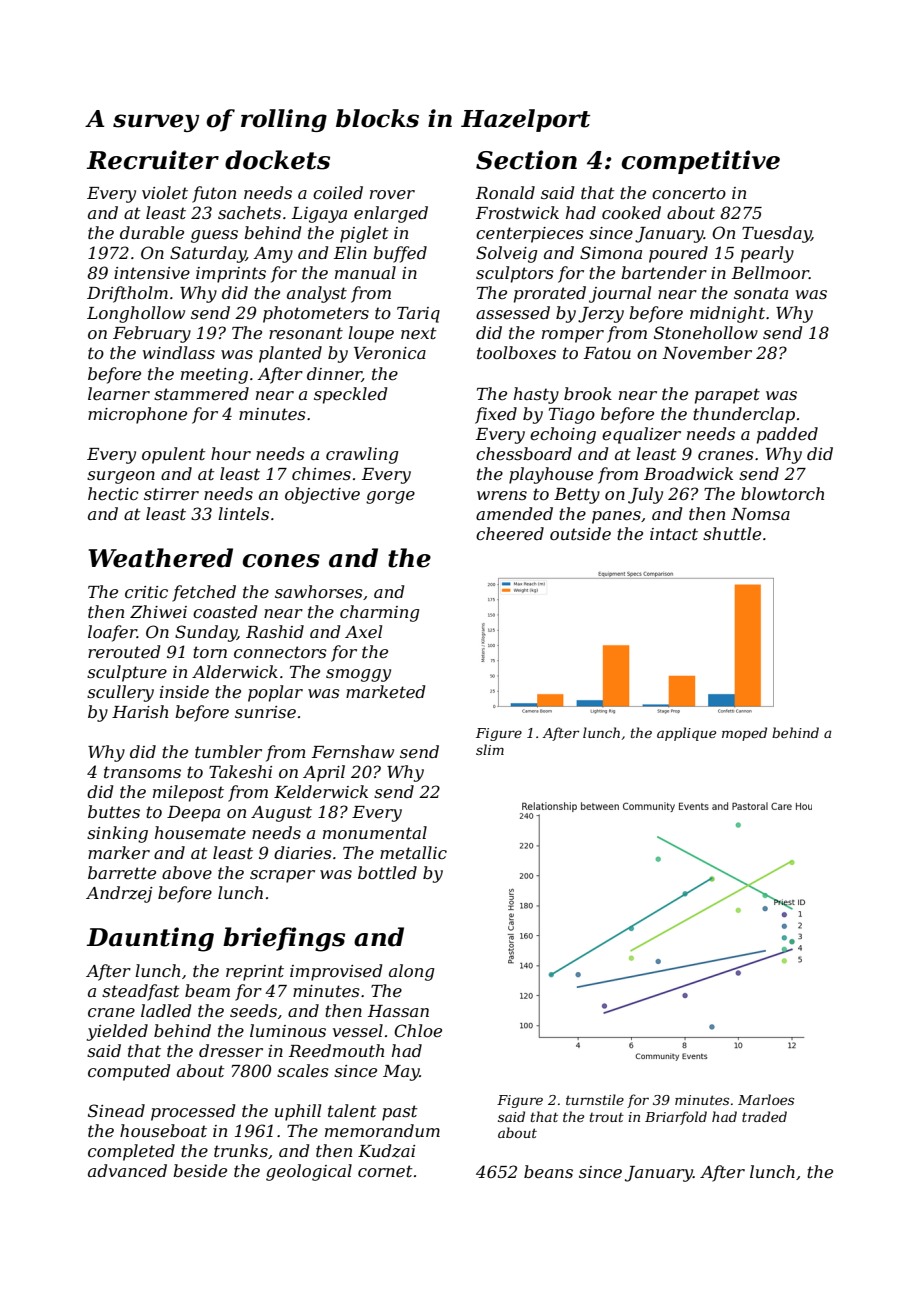 The image size is (924, 1314). I want to click on marketed, so click(385, 691).
